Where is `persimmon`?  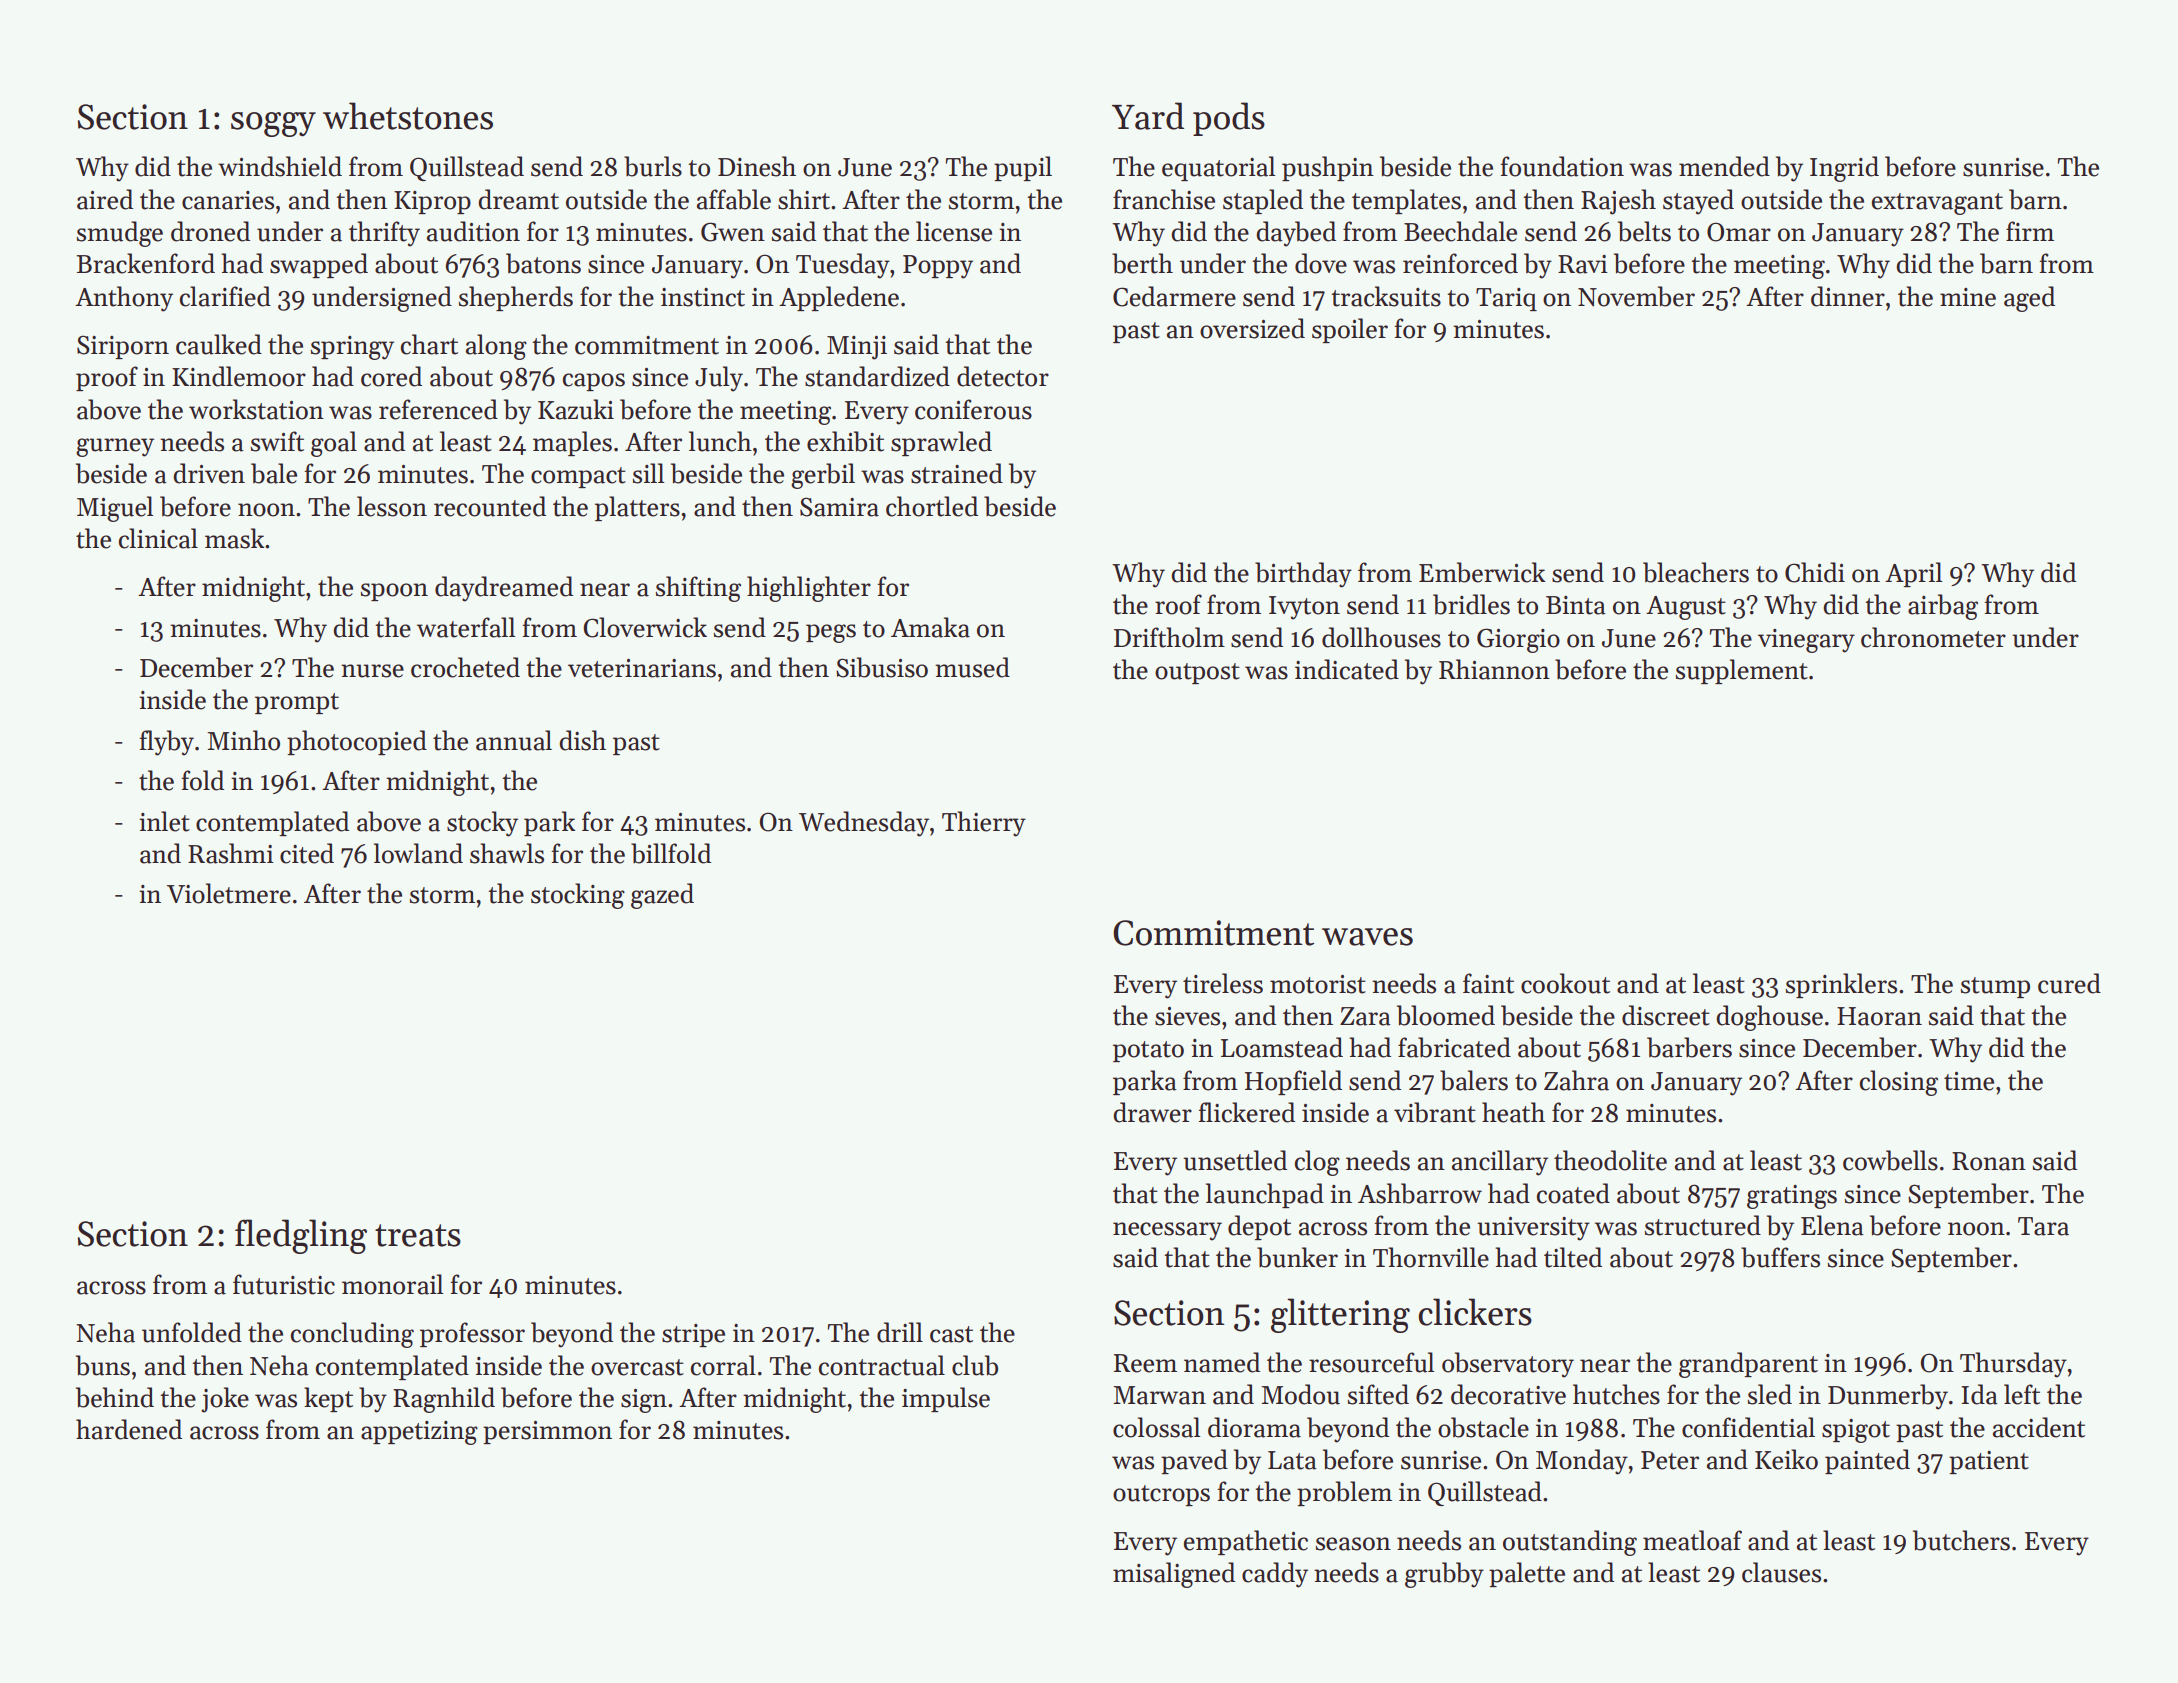
persimmon is located at coordinates (547, 1432).
